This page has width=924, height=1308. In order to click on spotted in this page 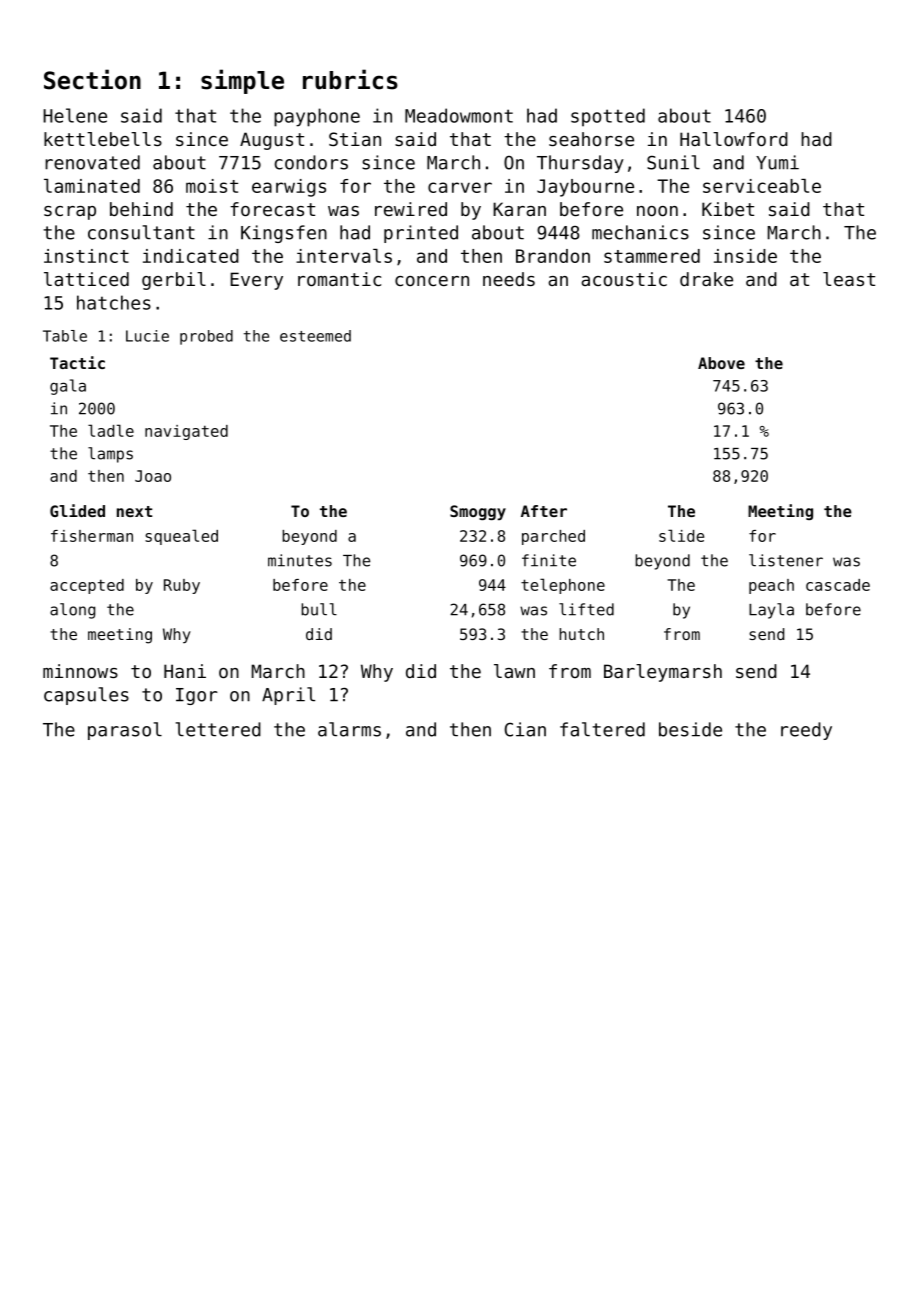, I will do `click(608, 117)`.
